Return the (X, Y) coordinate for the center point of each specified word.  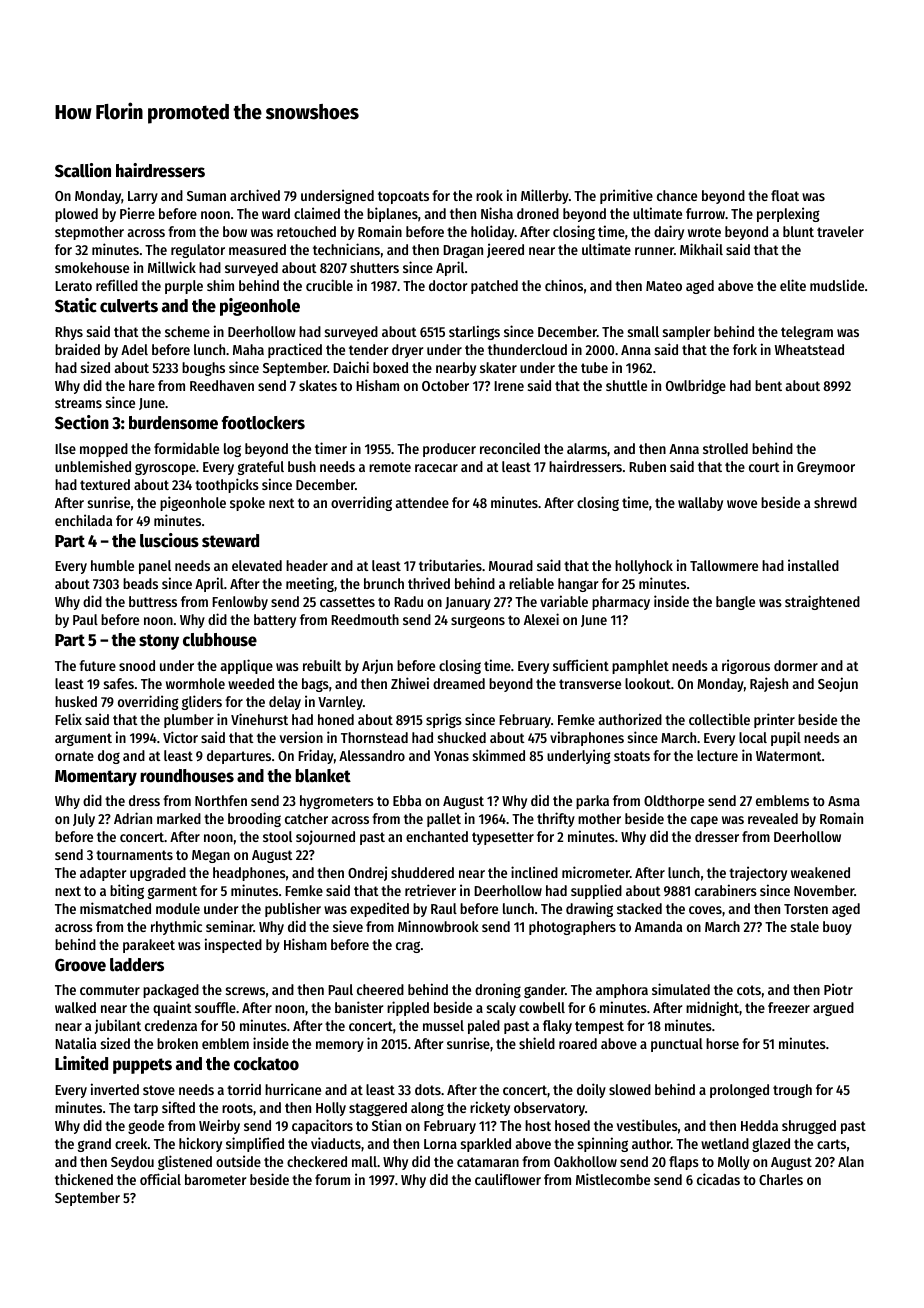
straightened (822, 602)
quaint (172, 1008)
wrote (704, 232)
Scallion (83, 170)
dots (428, 1089)
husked (76, 701)
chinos (564, 285)
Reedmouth (365, 619)
